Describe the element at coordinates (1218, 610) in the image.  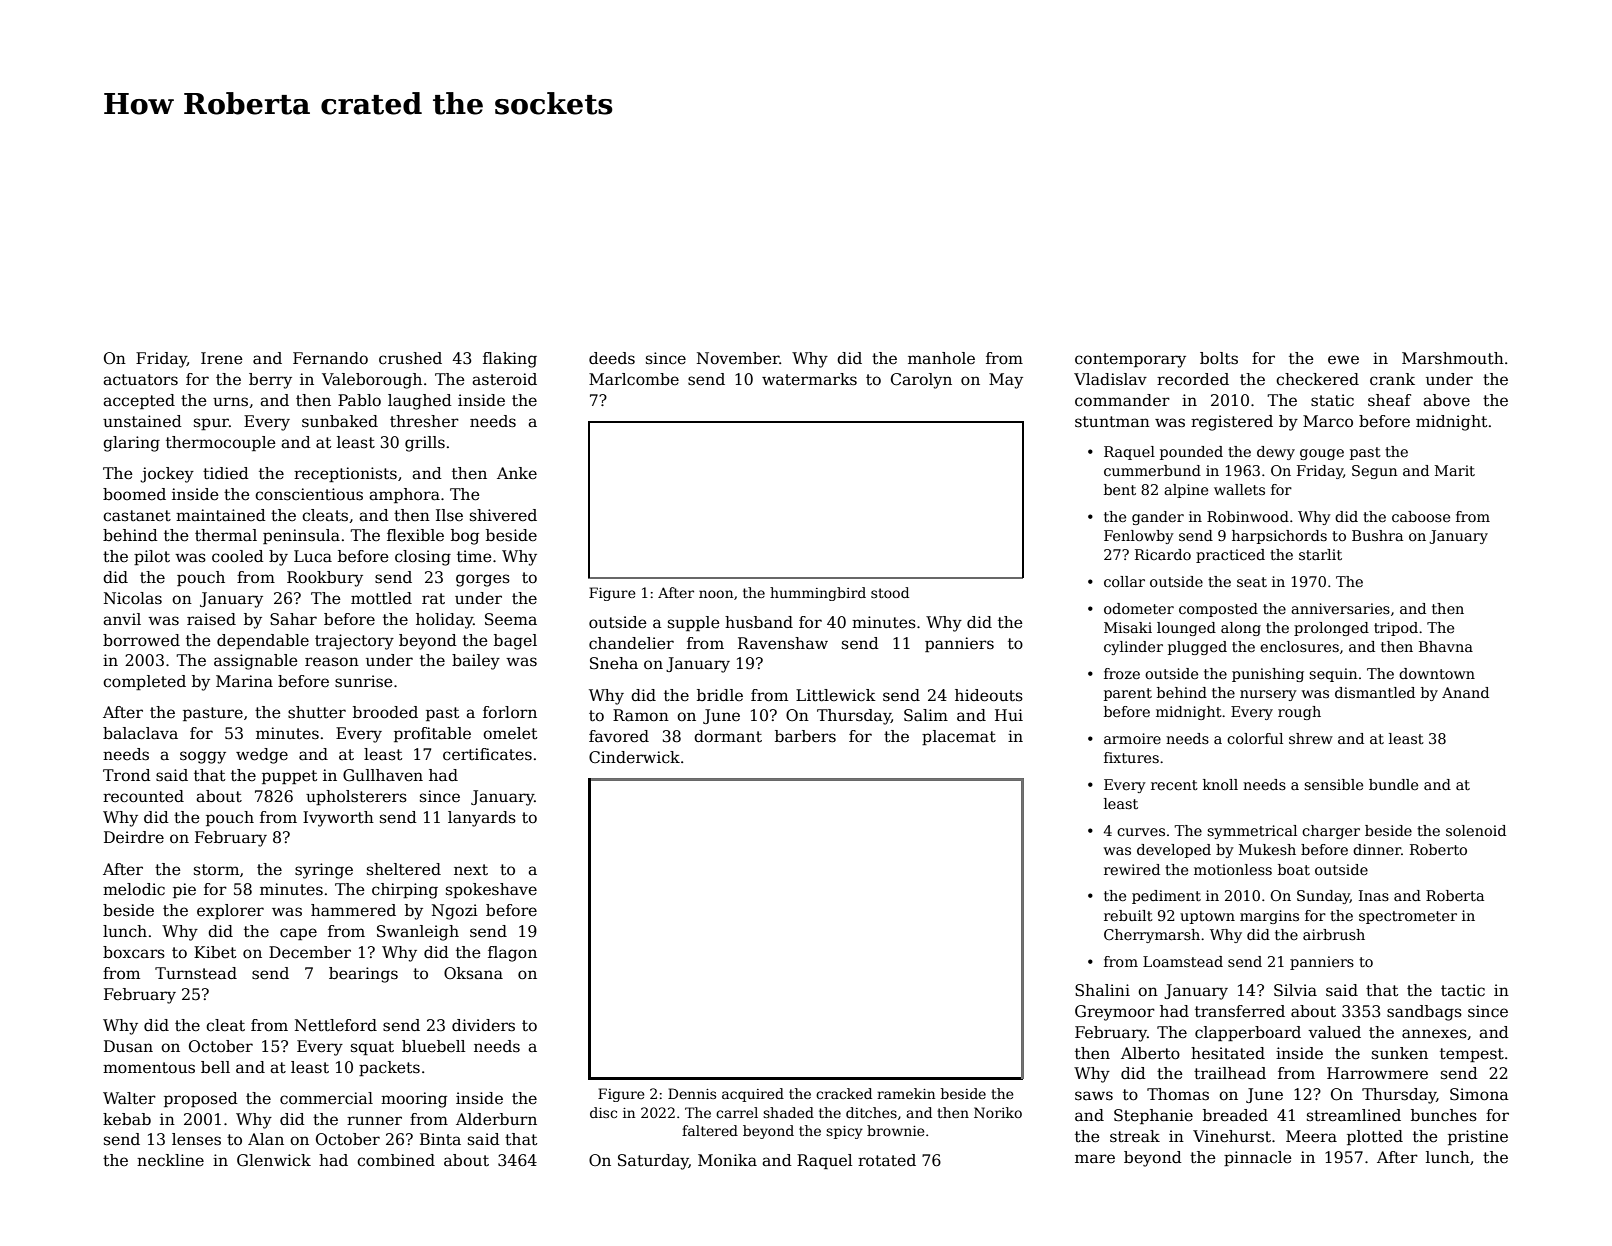
I see `composted` at that location.
